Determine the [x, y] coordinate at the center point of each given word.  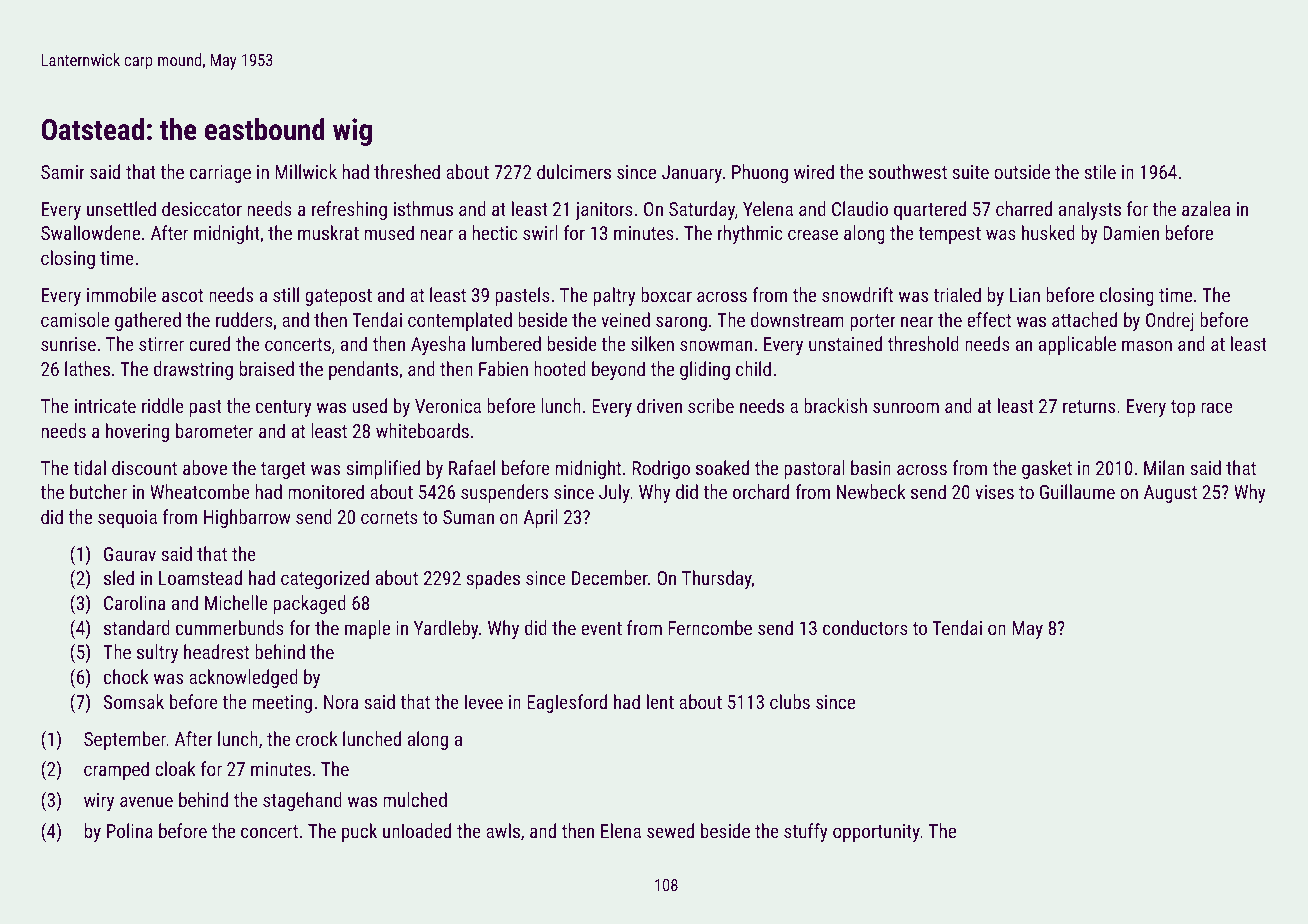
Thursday [717, 579]
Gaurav [130, 554]
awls [503, 830]
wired [814, 171]
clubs [790, 701]
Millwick [306, 171]
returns [1089, 406]
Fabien [503, 368]
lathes [87, 368]
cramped [116, 770]
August [1170, 494]
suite [970, 172]
